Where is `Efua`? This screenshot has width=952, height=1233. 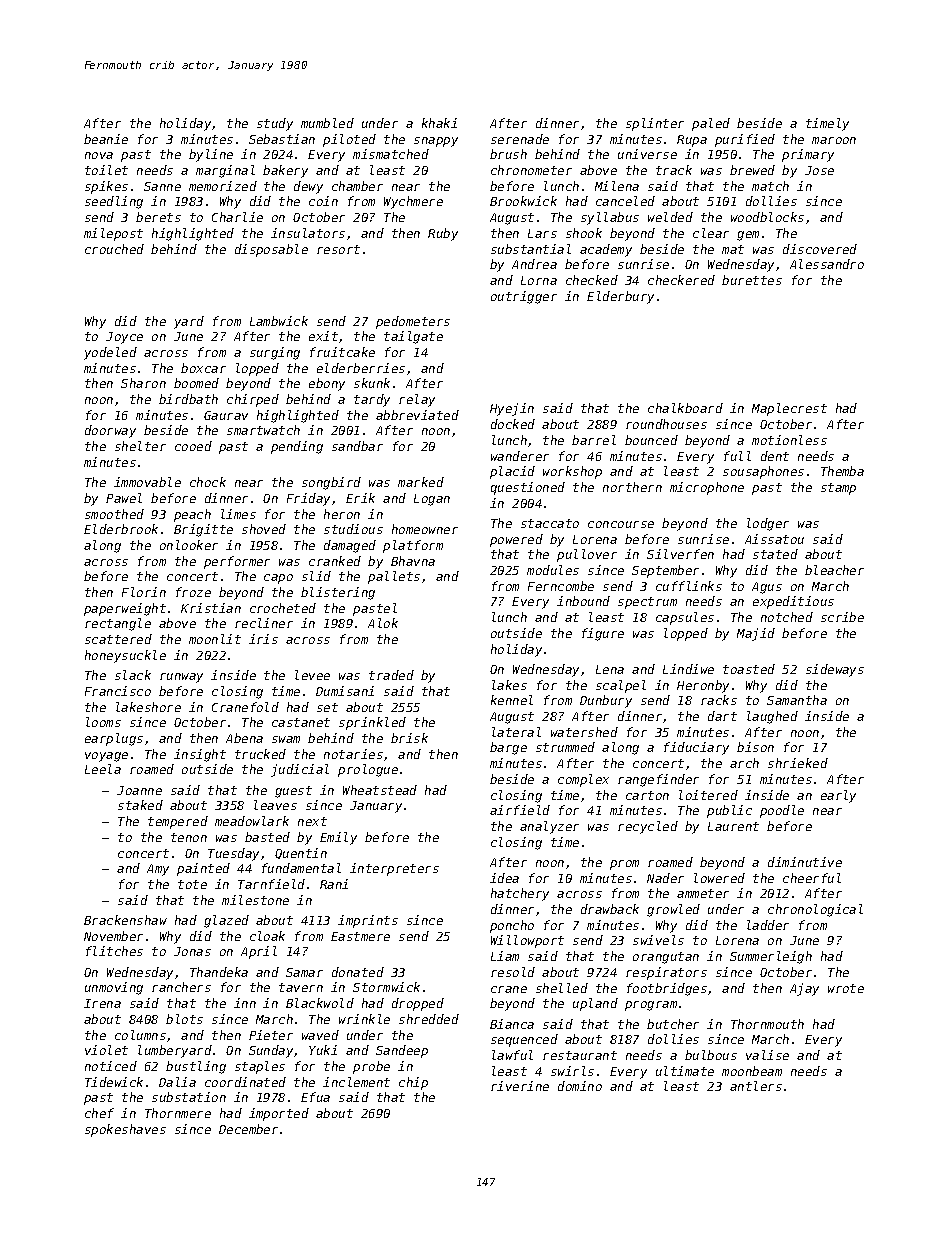
Efua is located at coordinates (315, 1097).
